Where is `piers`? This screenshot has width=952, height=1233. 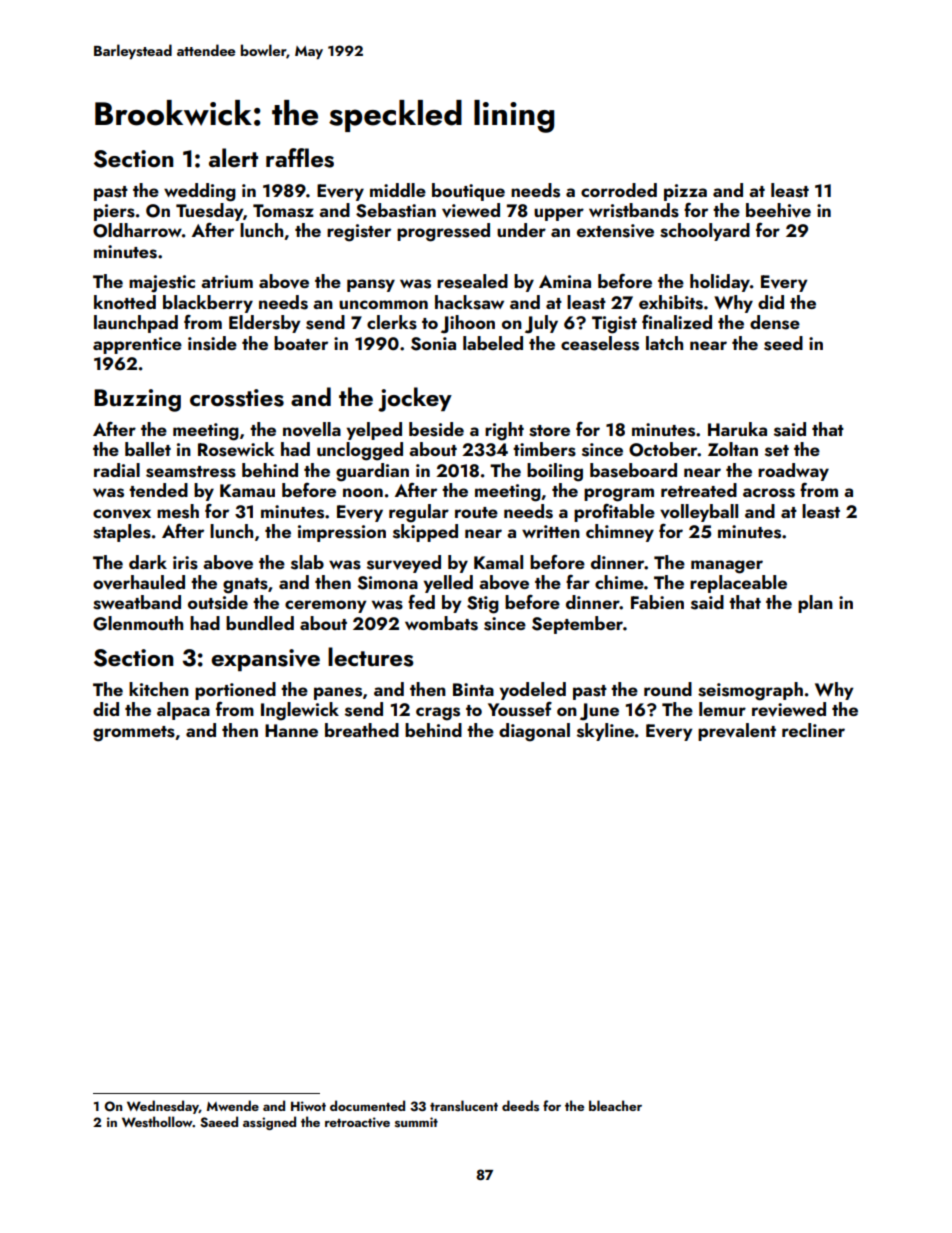
piers is located at coordinates (114, 212).
